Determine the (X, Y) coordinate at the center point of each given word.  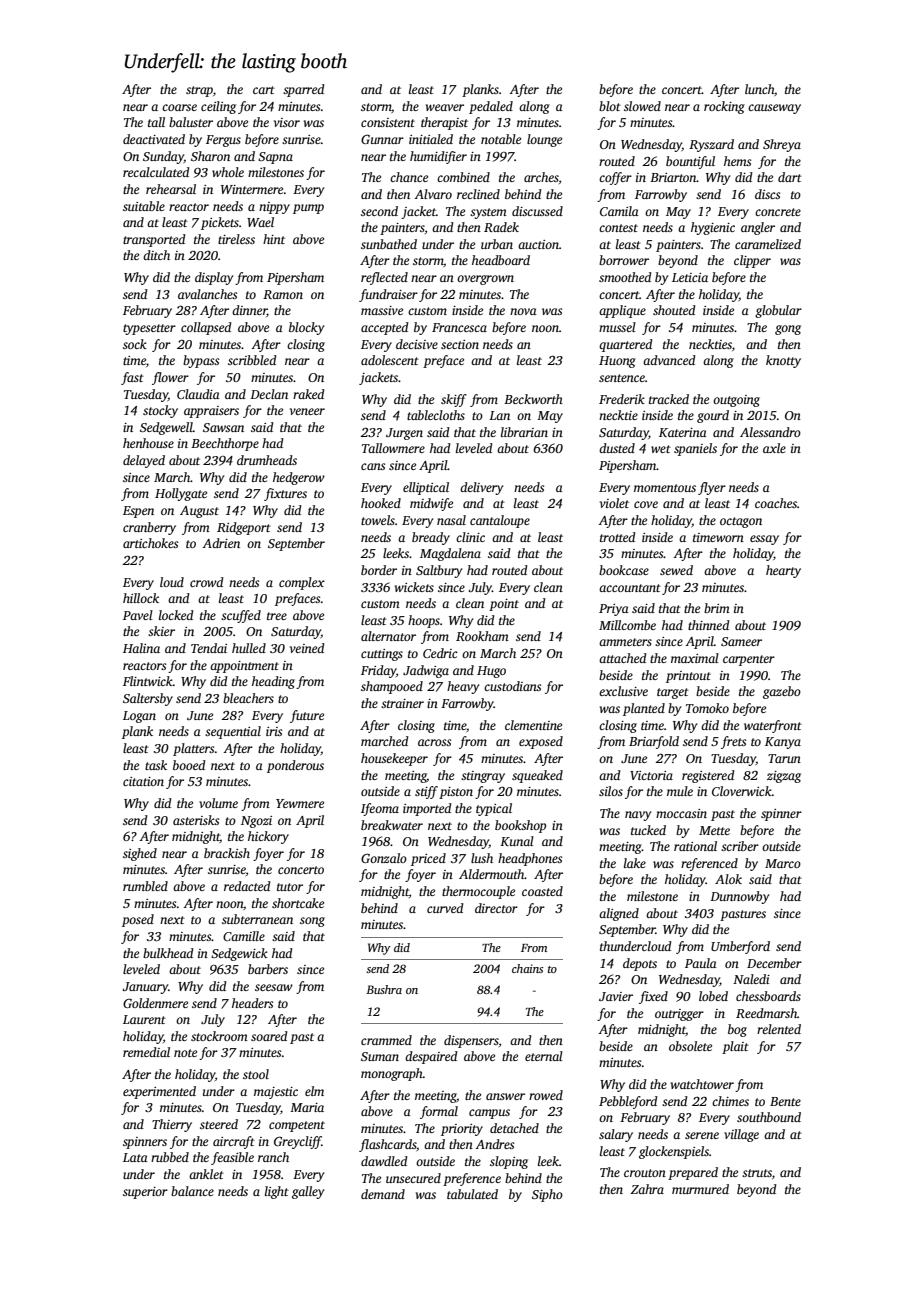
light (277, 1192)
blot (610, 106)
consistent (388, 122)
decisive (417, 344)
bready (431, 538)
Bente (785, 1101)
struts (757, 1173)
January (145, 988)
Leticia (690, 277)
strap (199, 91)
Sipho (547, 1195)
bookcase (624, 570)
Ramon (283, 294)
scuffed (241, 616)
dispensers (471, 1041)
